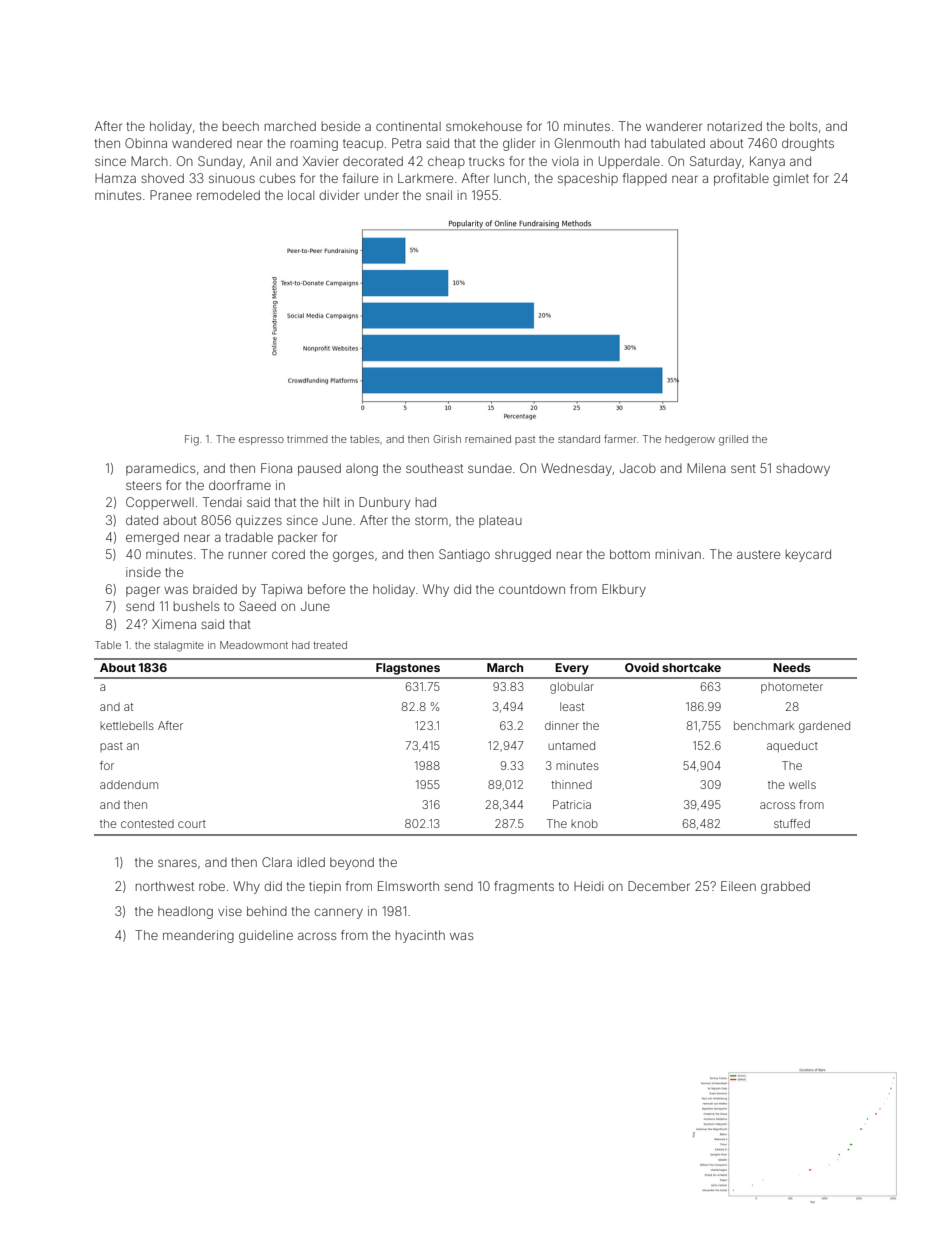  I want to click on standard, so click(579, 439).
